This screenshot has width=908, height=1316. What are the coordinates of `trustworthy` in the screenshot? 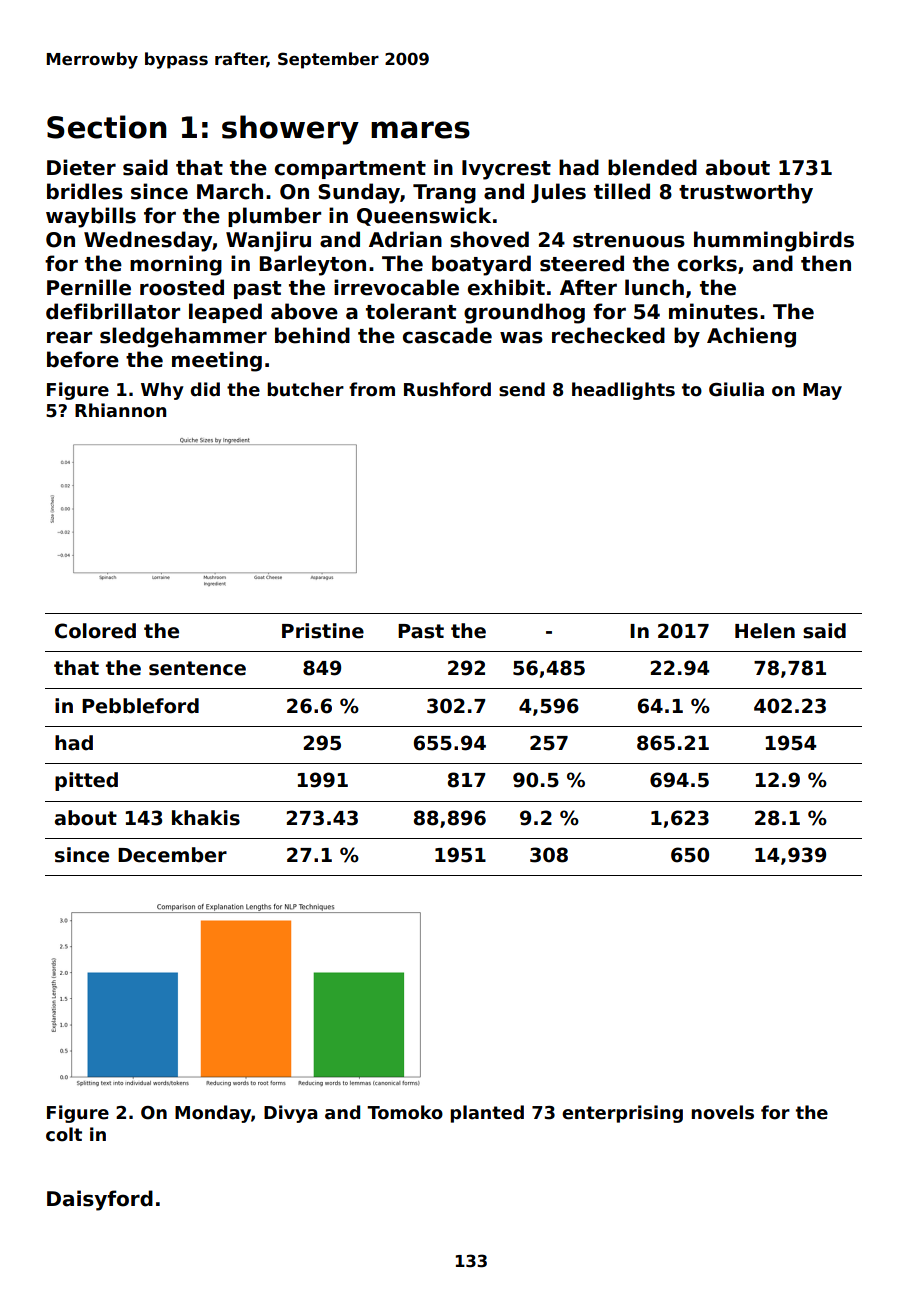 It's located at (746, 193).
